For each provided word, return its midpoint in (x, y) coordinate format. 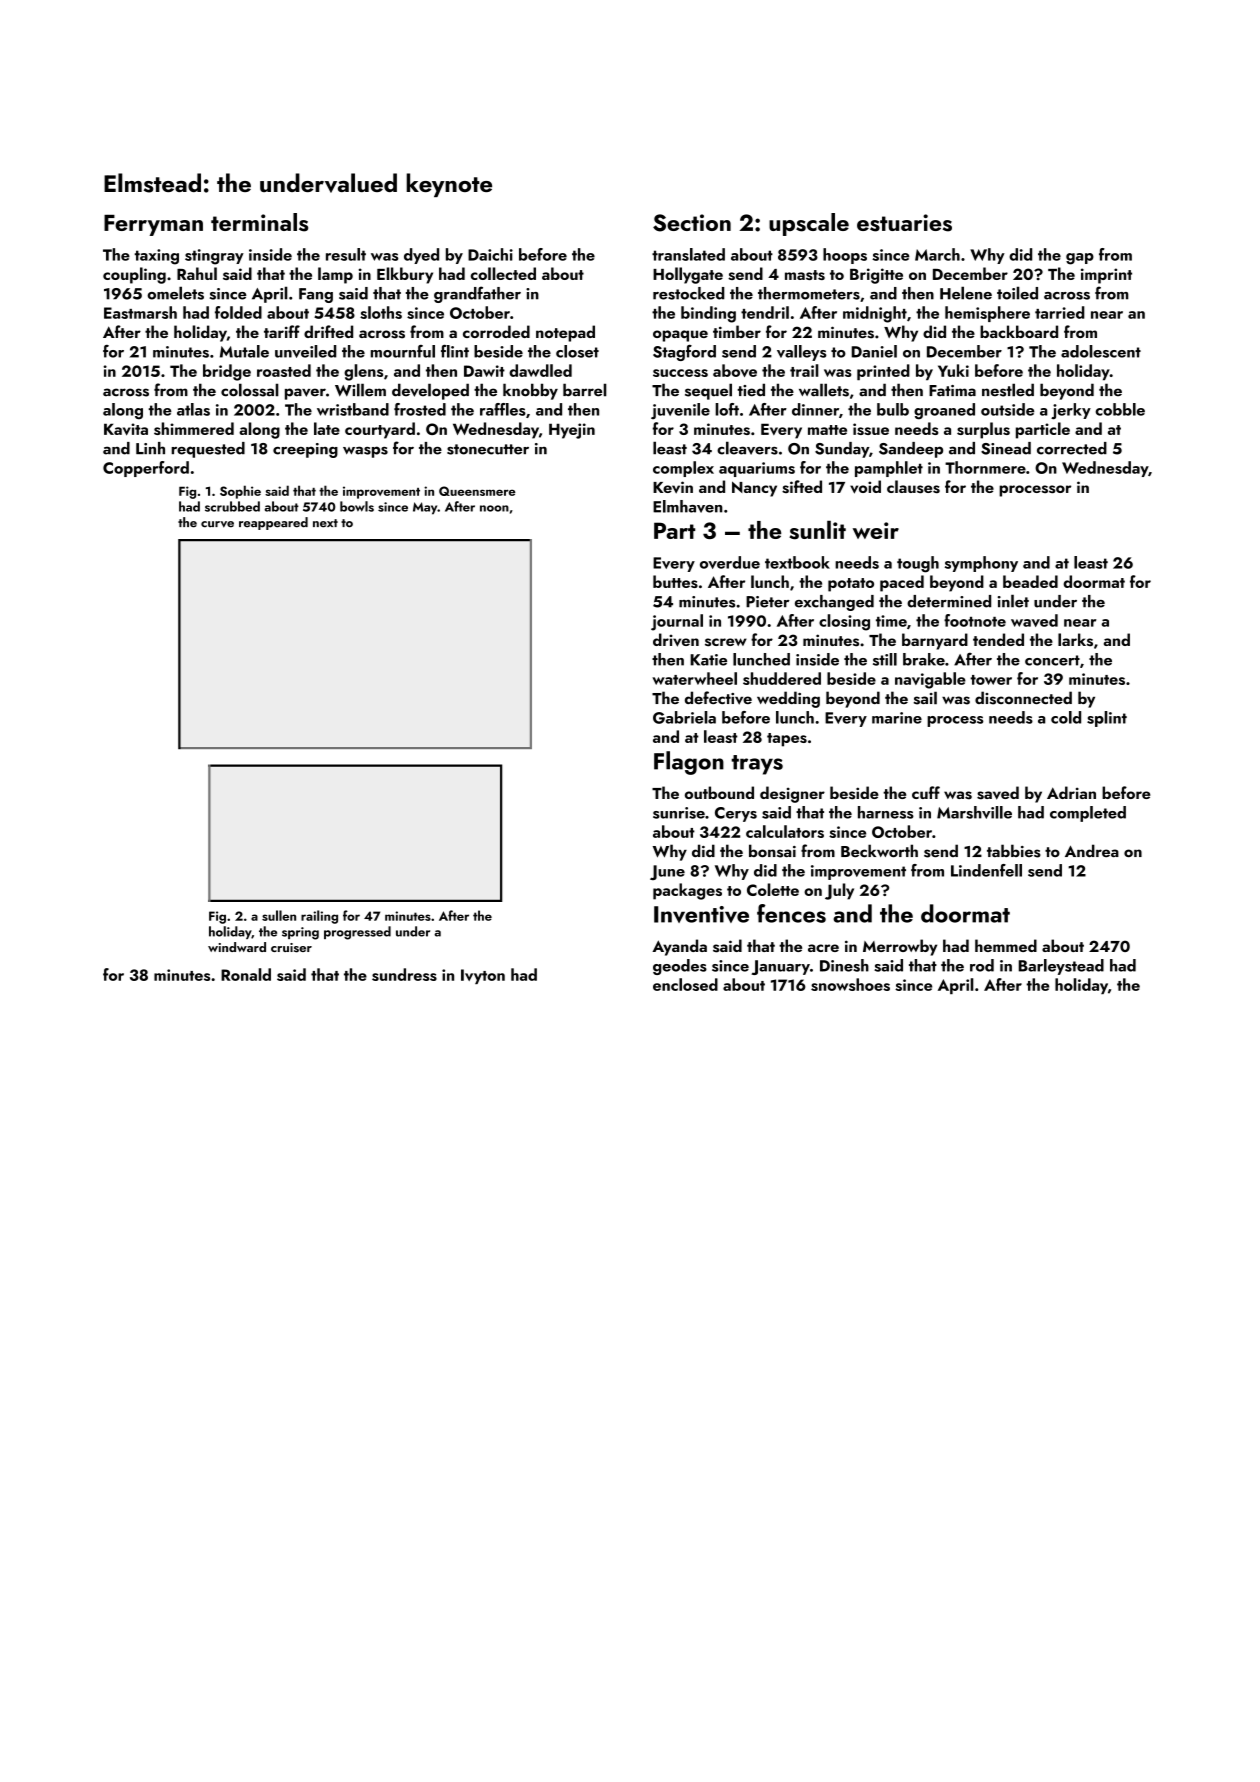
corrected (1072, 448)
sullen (279, 915)
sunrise (679, 813)
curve (217, 524)
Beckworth (879, 850)
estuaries (904, 223)
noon (494, 508)
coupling (134, 275)
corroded (496, 331)
